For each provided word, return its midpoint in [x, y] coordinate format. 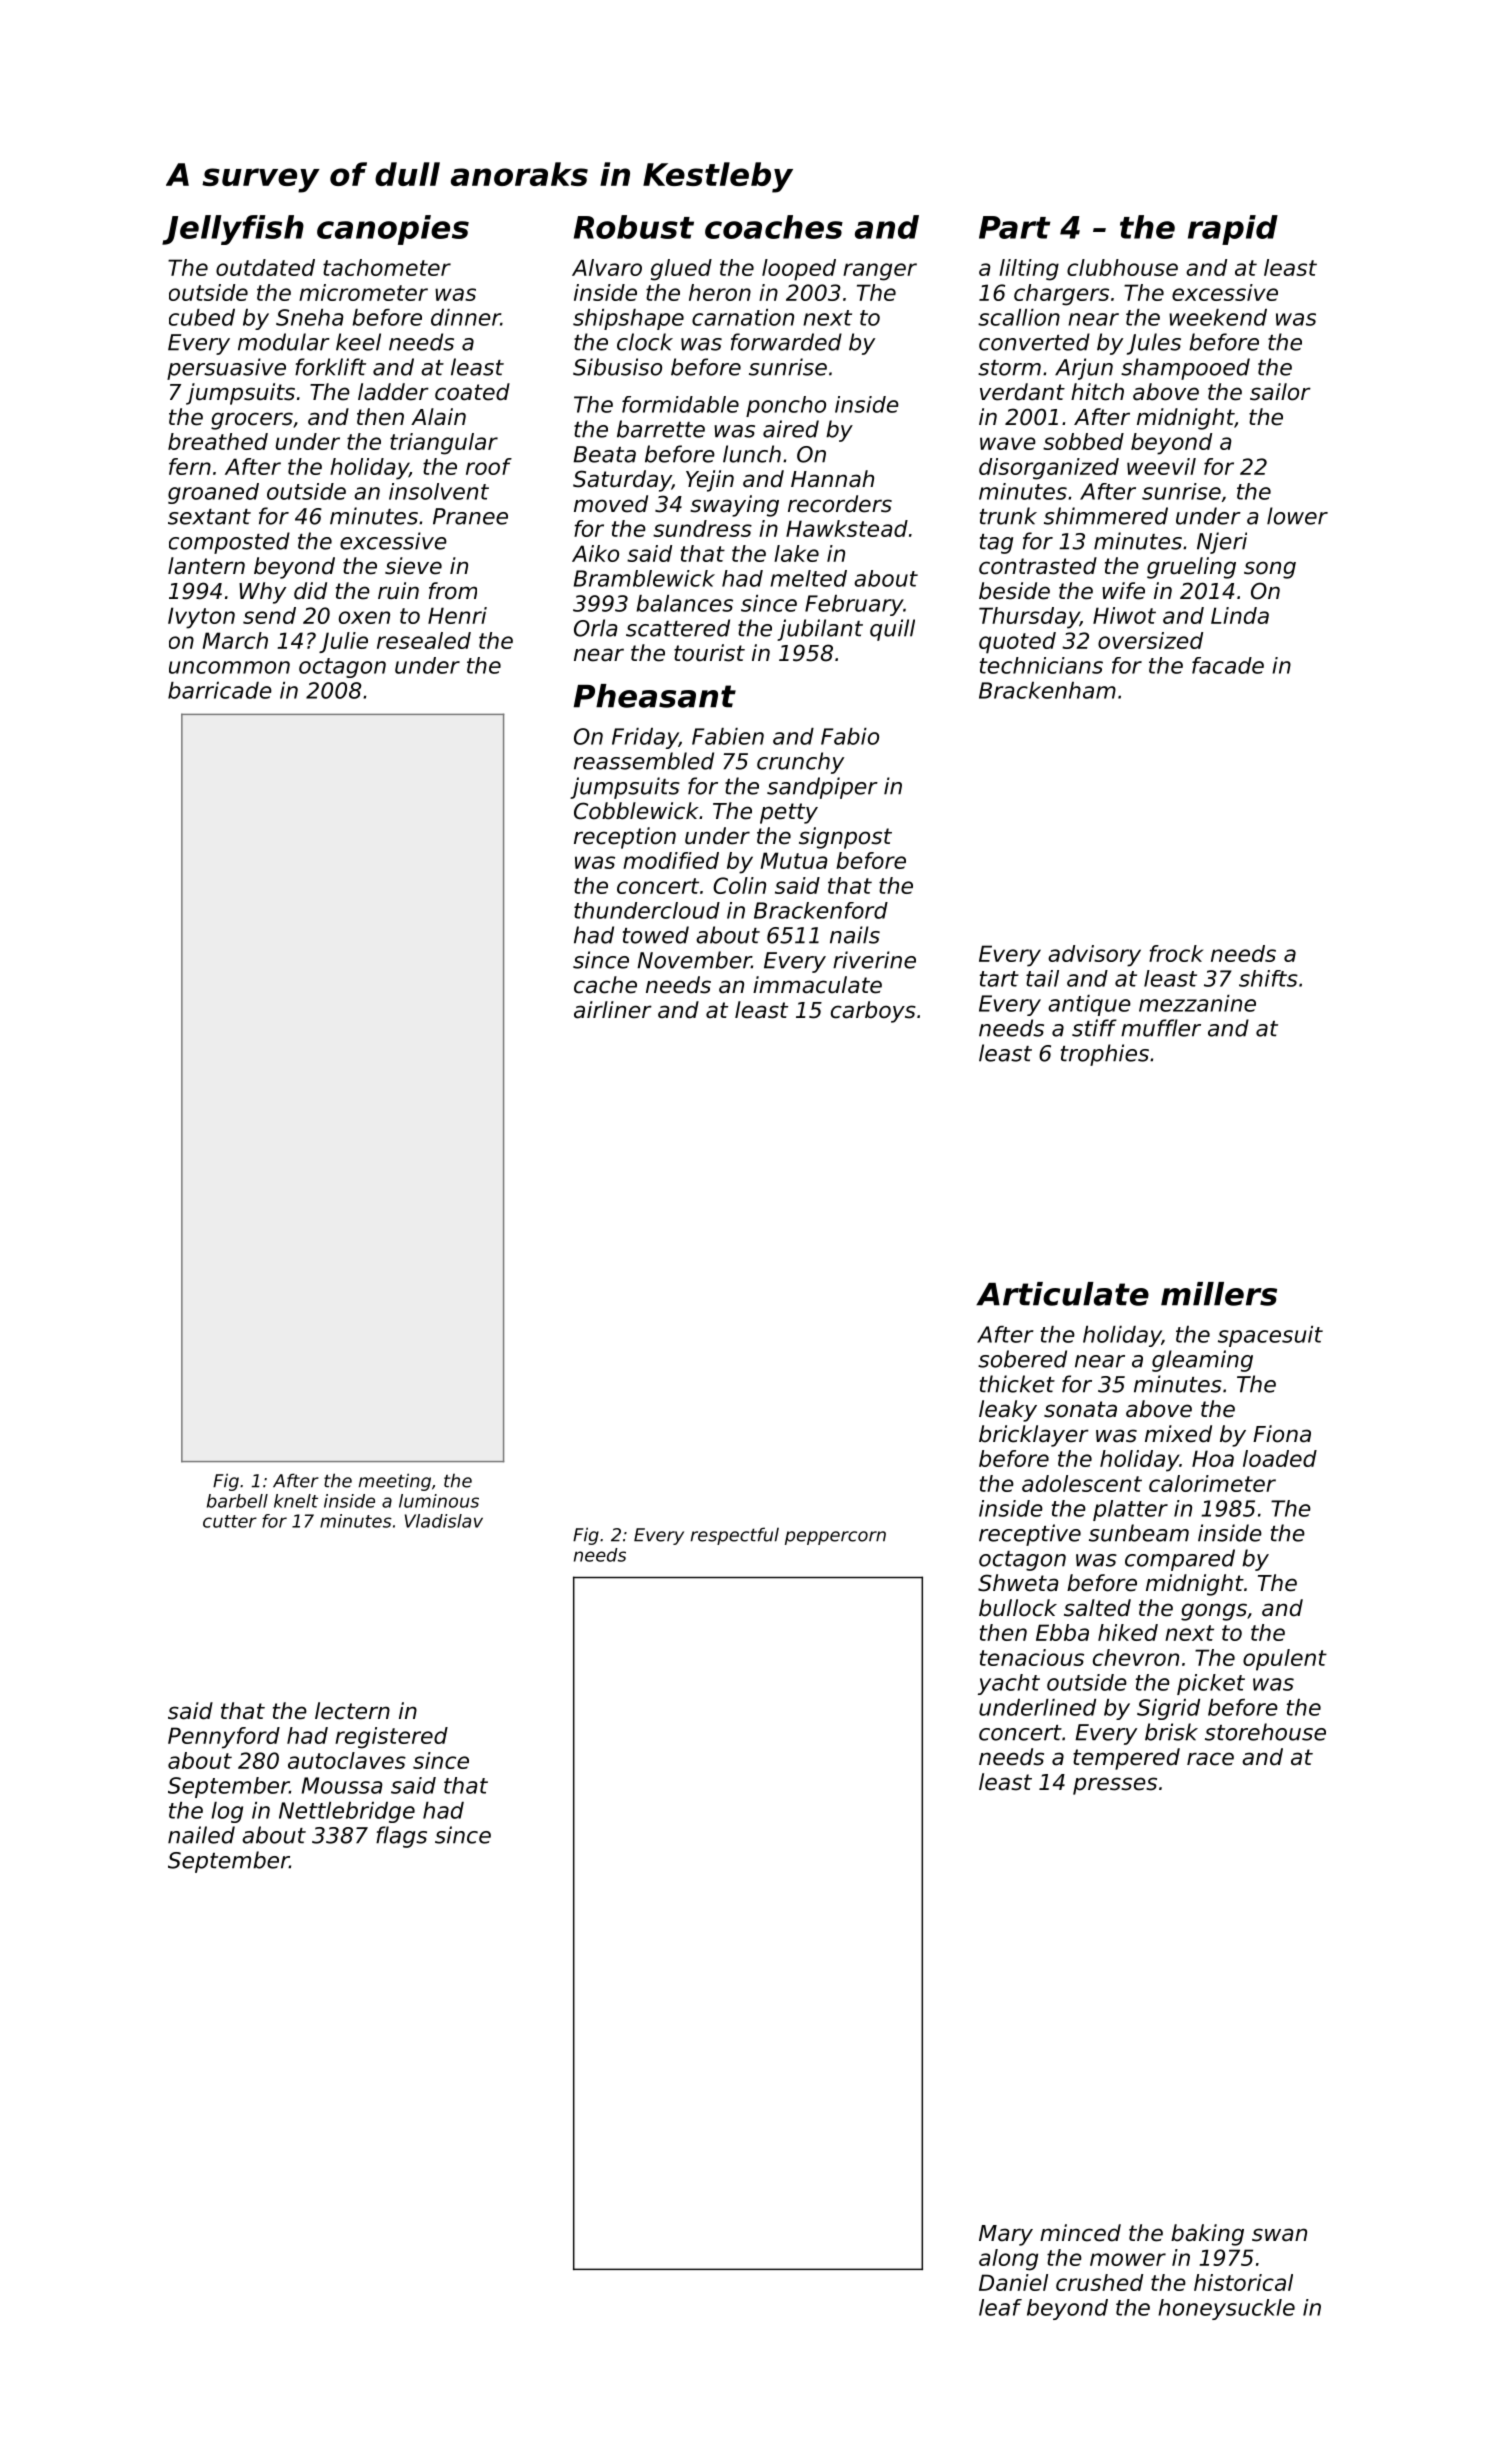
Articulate [1062, 1294]
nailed [201, 1835]
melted [808, 578]
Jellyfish [233, 230]
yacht [1009, 1684]
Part [1015, 227]
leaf [1000, 2307]
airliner [613, 1010]
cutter [230, 1521]
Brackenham [1047, 690]
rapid [1233, 230]
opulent [1285, 1660]
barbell [237, 1501]
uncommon [229, 667]
